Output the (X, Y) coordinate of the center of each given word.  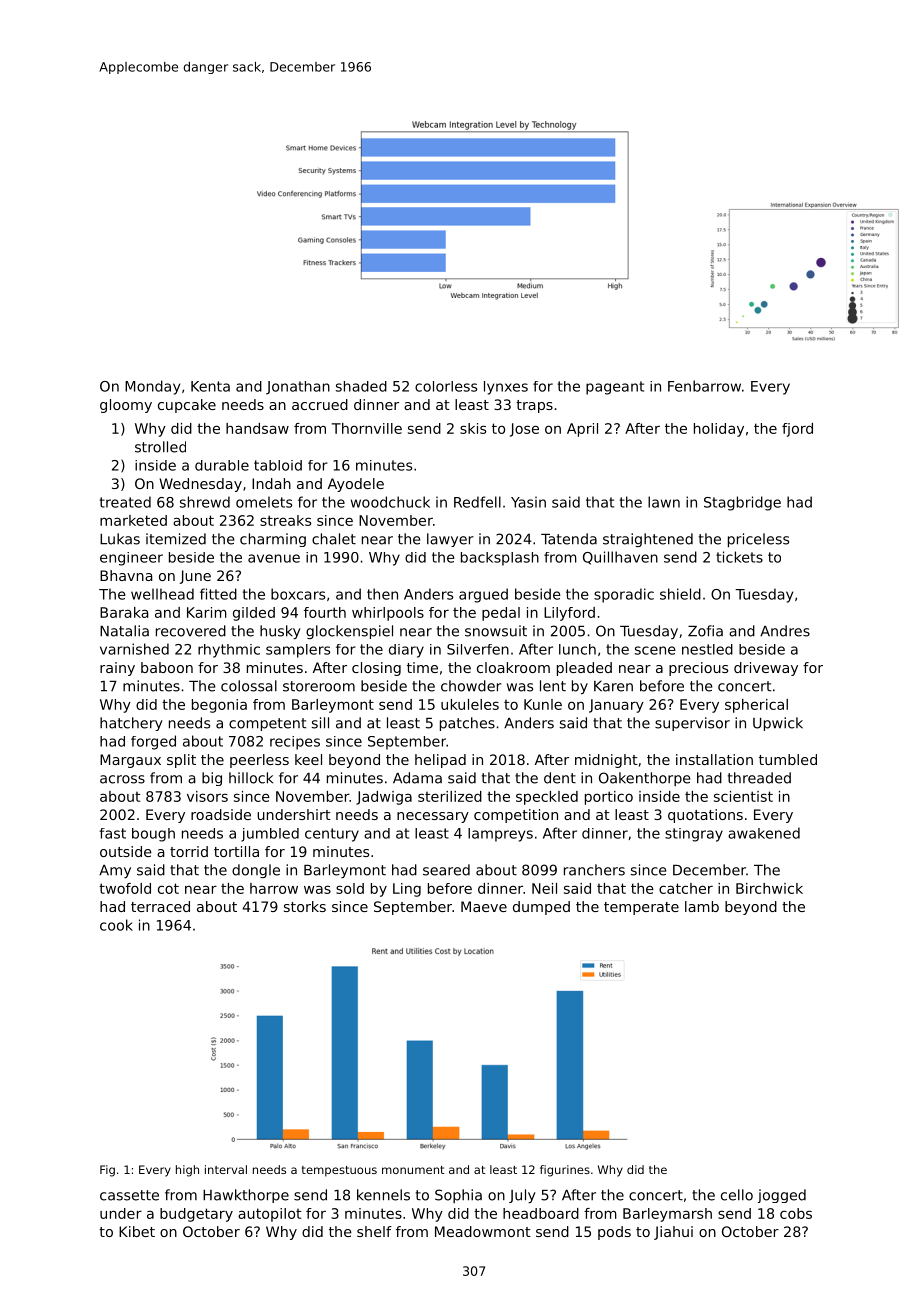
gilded (254, 614)
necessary (433, 817)
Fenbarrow (704, 386)
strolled (160, 447)
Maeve (484, 906)
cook (116, 925)
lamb (702, 906)
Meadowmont (483, 1231)
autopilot (270, 1215)
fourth (325, 612)
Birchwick (769, 888)
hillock (251, 778)
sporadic (624, 595)
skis (473, 428)
